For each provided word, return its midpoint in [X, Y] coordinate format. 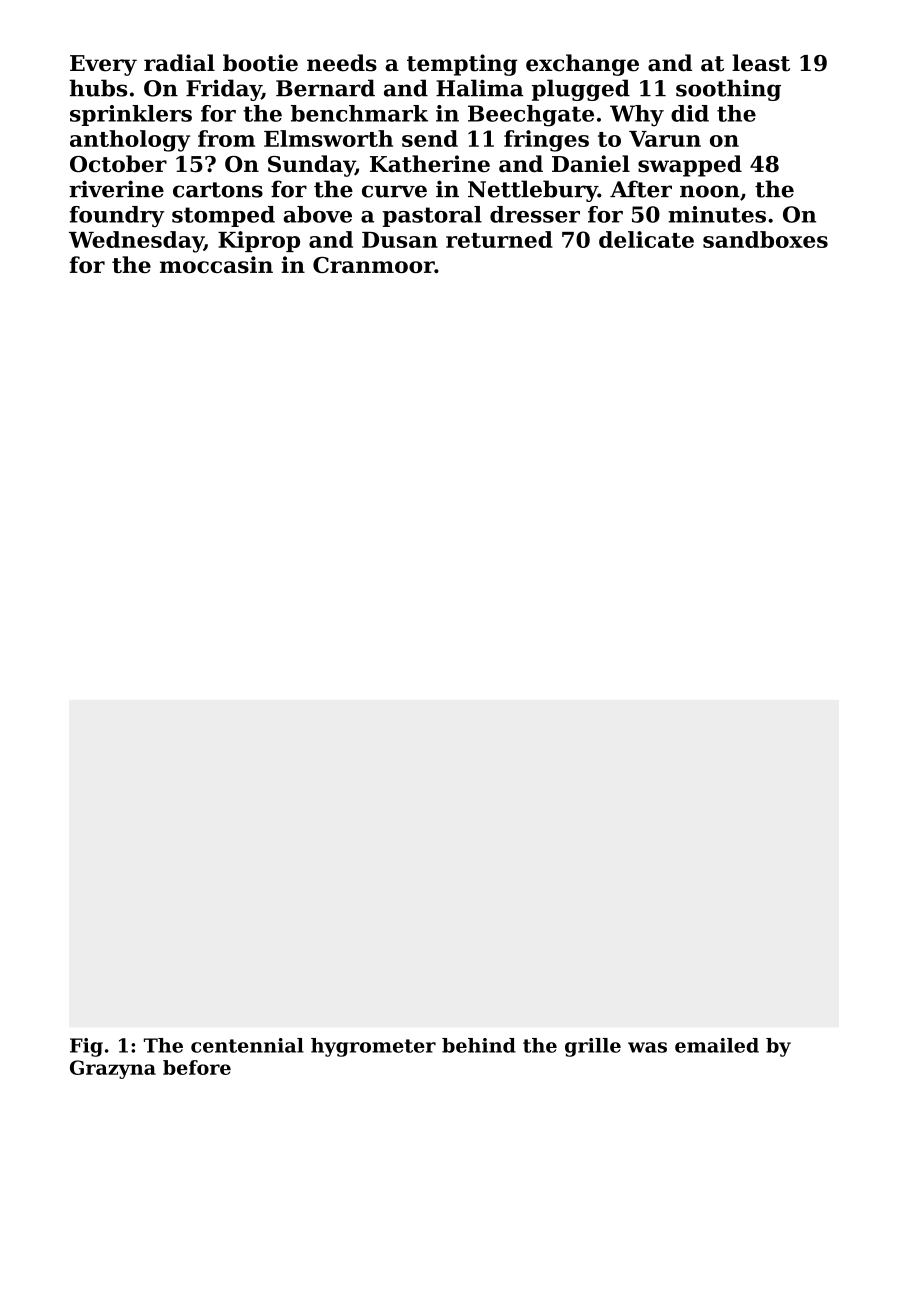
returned [499, 239]
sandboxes [765, 239]
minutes [717, 214]
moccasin [216, 264]
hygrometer [373, 1047]
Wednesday [136, 242]
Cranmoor [374, 265]
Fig [86, 1047]
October [118, 164]
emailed [717, 1045]
